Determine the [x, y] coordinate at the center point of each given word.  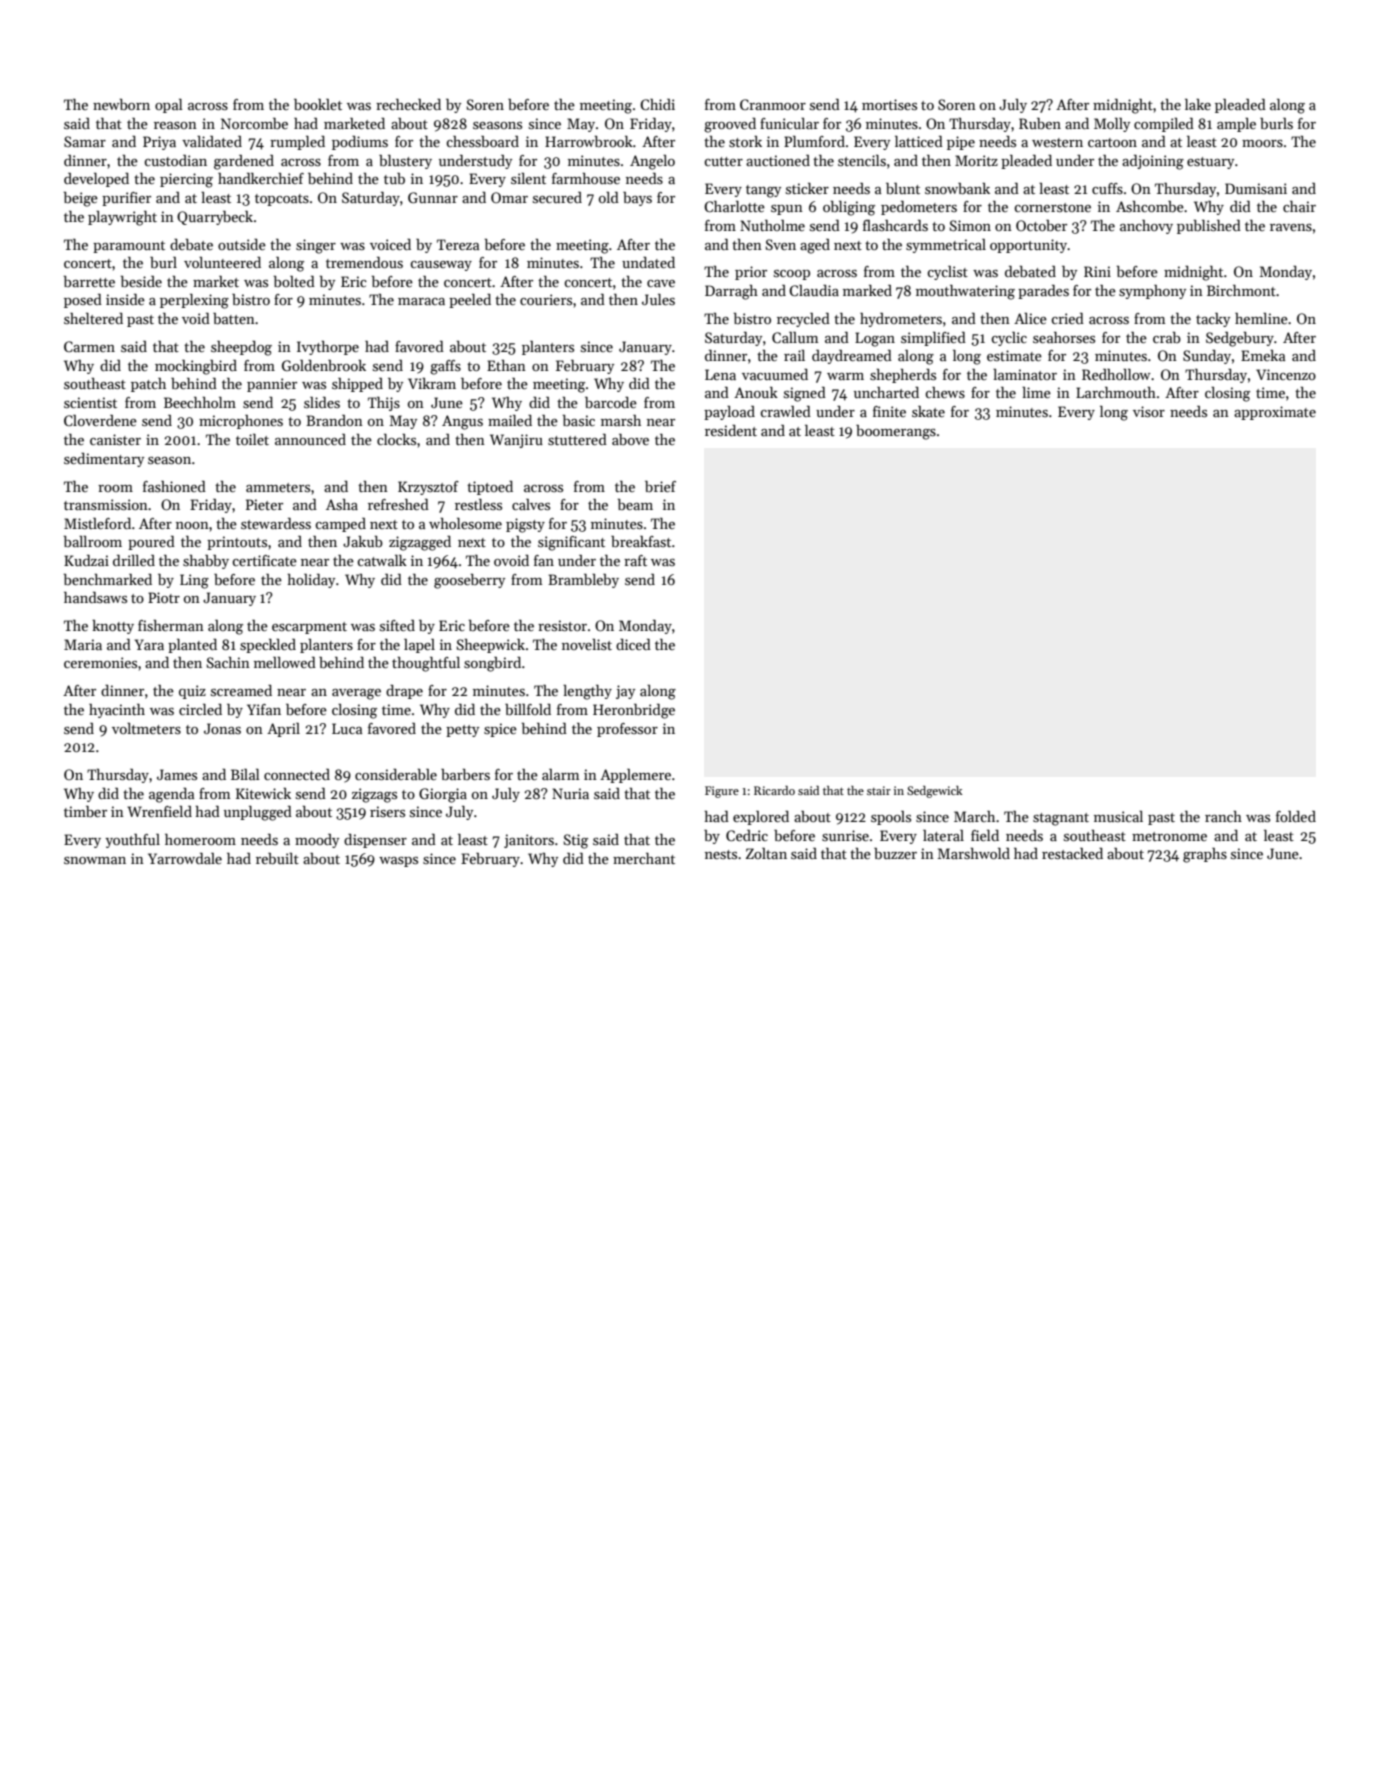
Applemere [635, 776]
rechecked [408, 104]
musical [1118, 816]
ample [1236, 125]
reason [175, 125]
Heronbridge [634, 711]
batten [234, 318]
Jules [658, 299]
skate [928, 411]
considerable [396, 774]
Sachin [228, 662]
